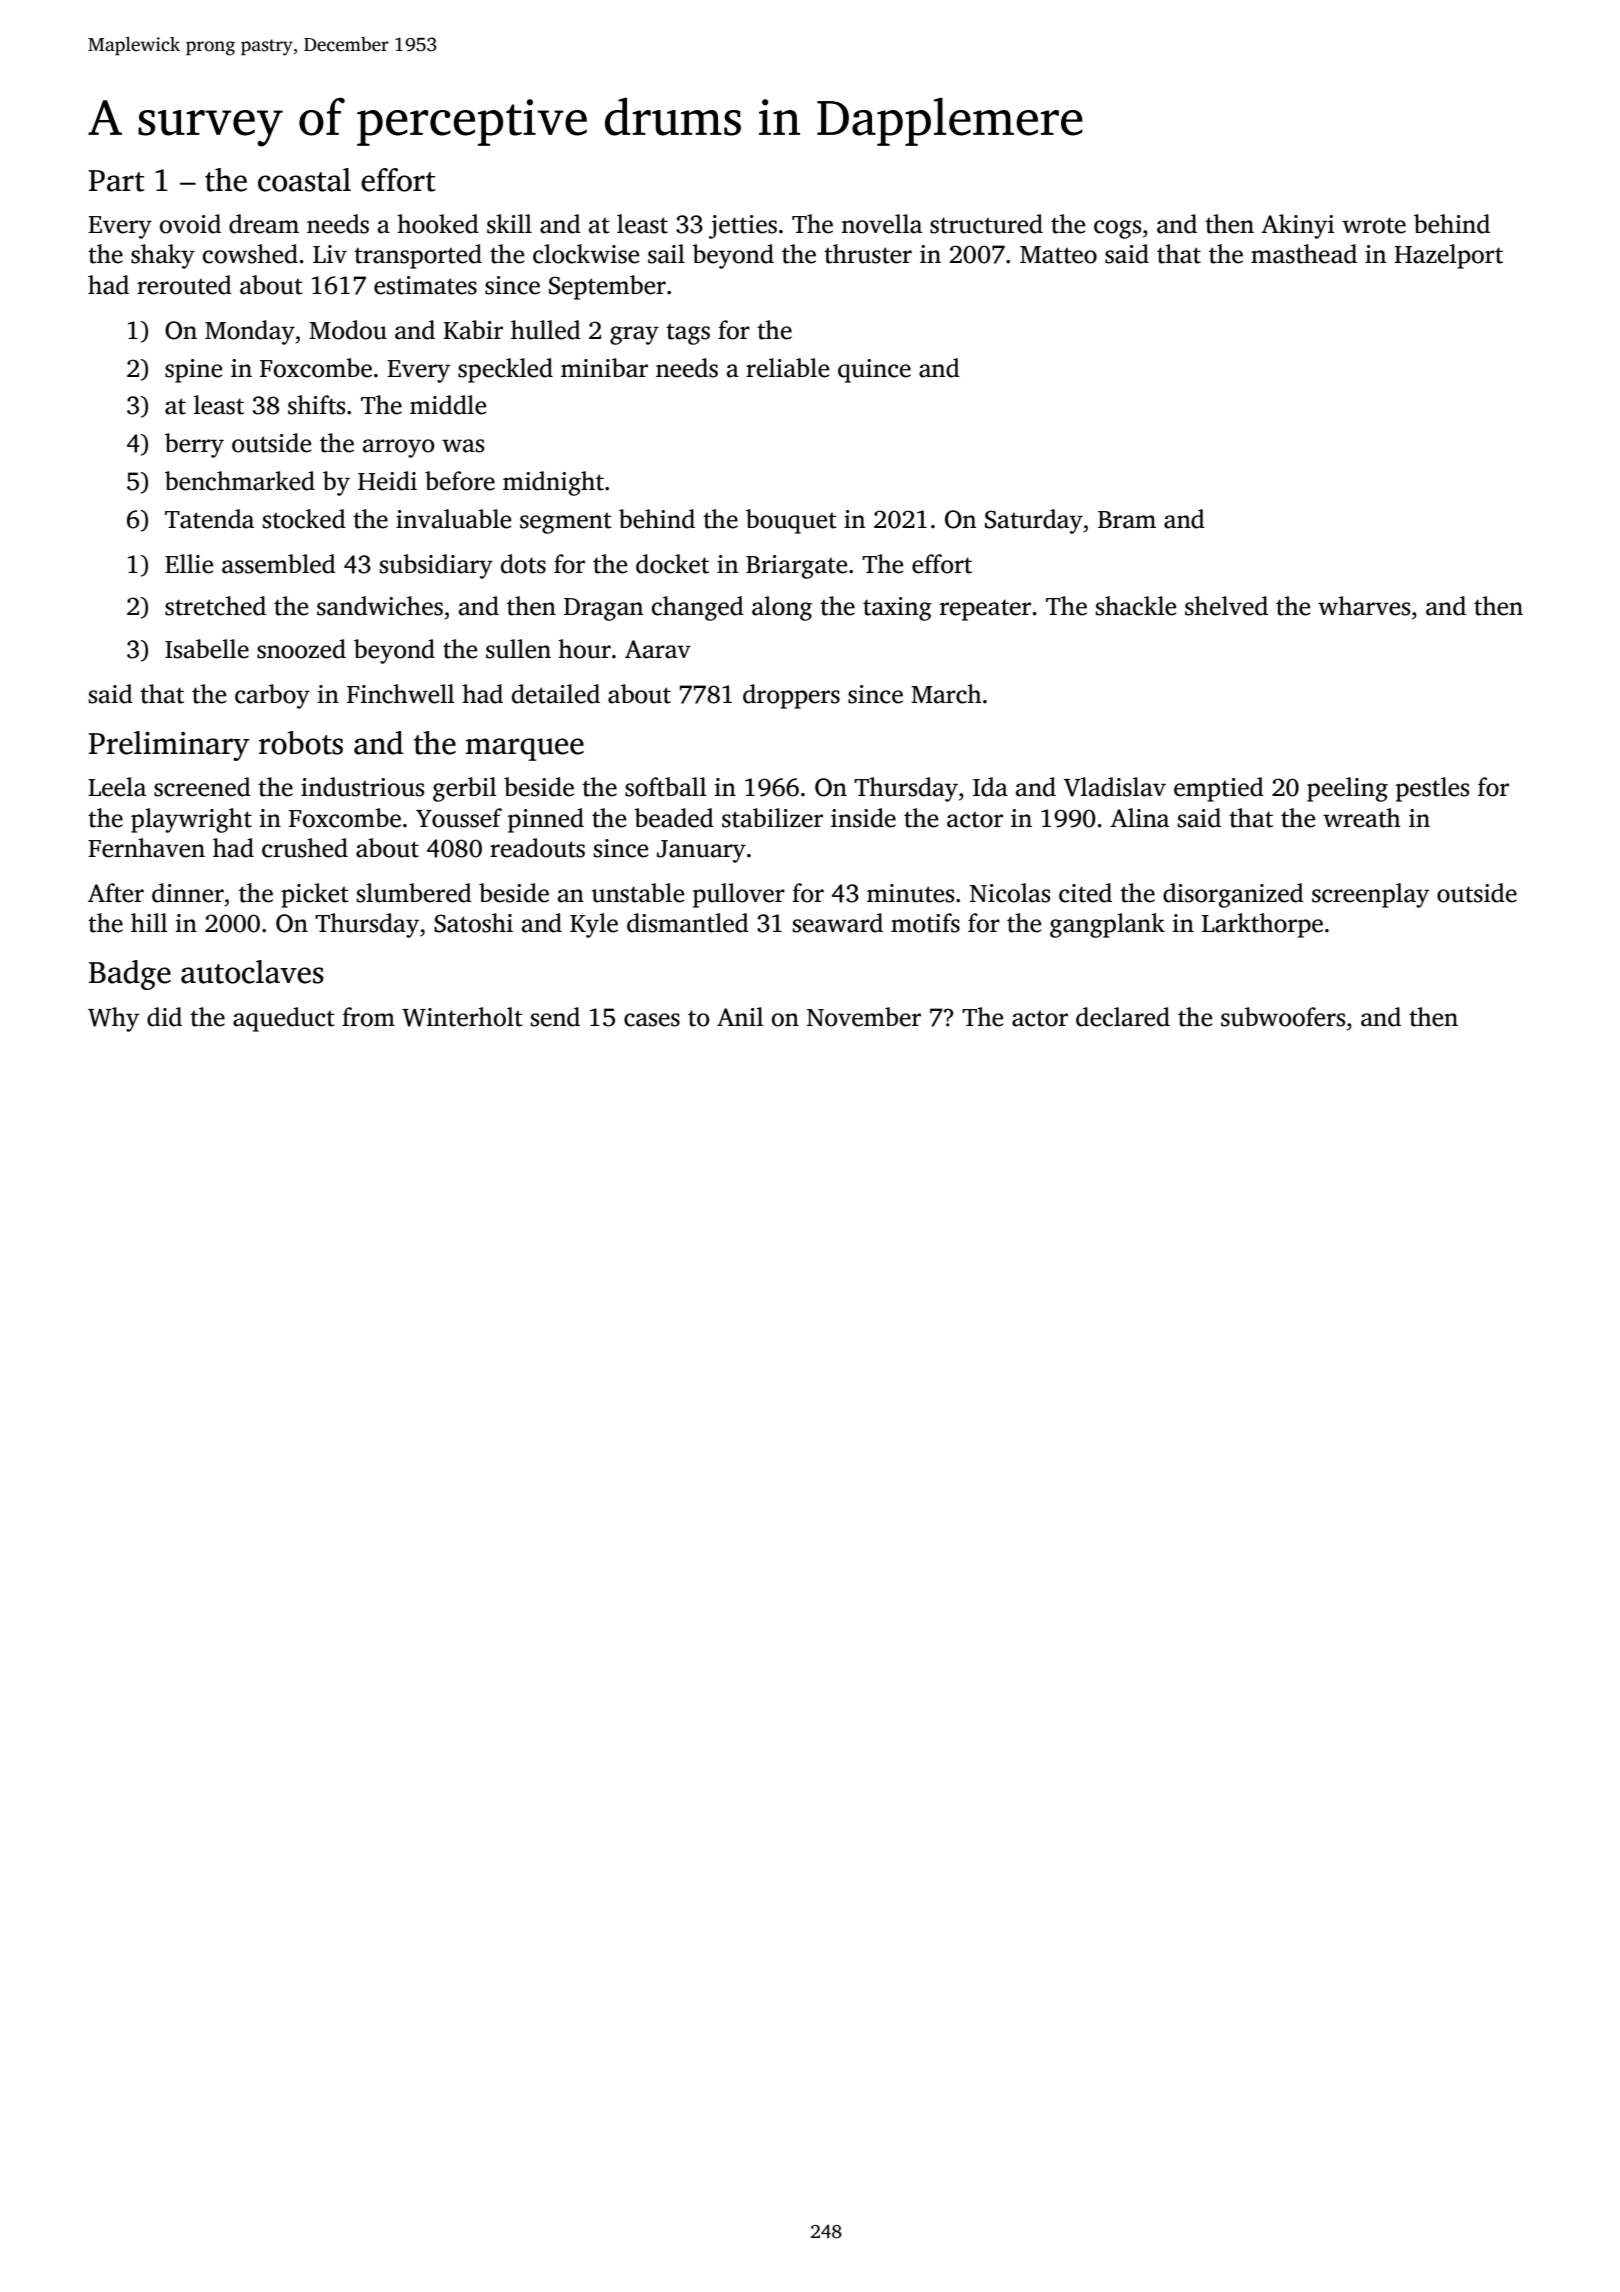  What do you see at coordinates (740, 1016) in the document?
I see `Anil` at bounding box center [740, 1016].
